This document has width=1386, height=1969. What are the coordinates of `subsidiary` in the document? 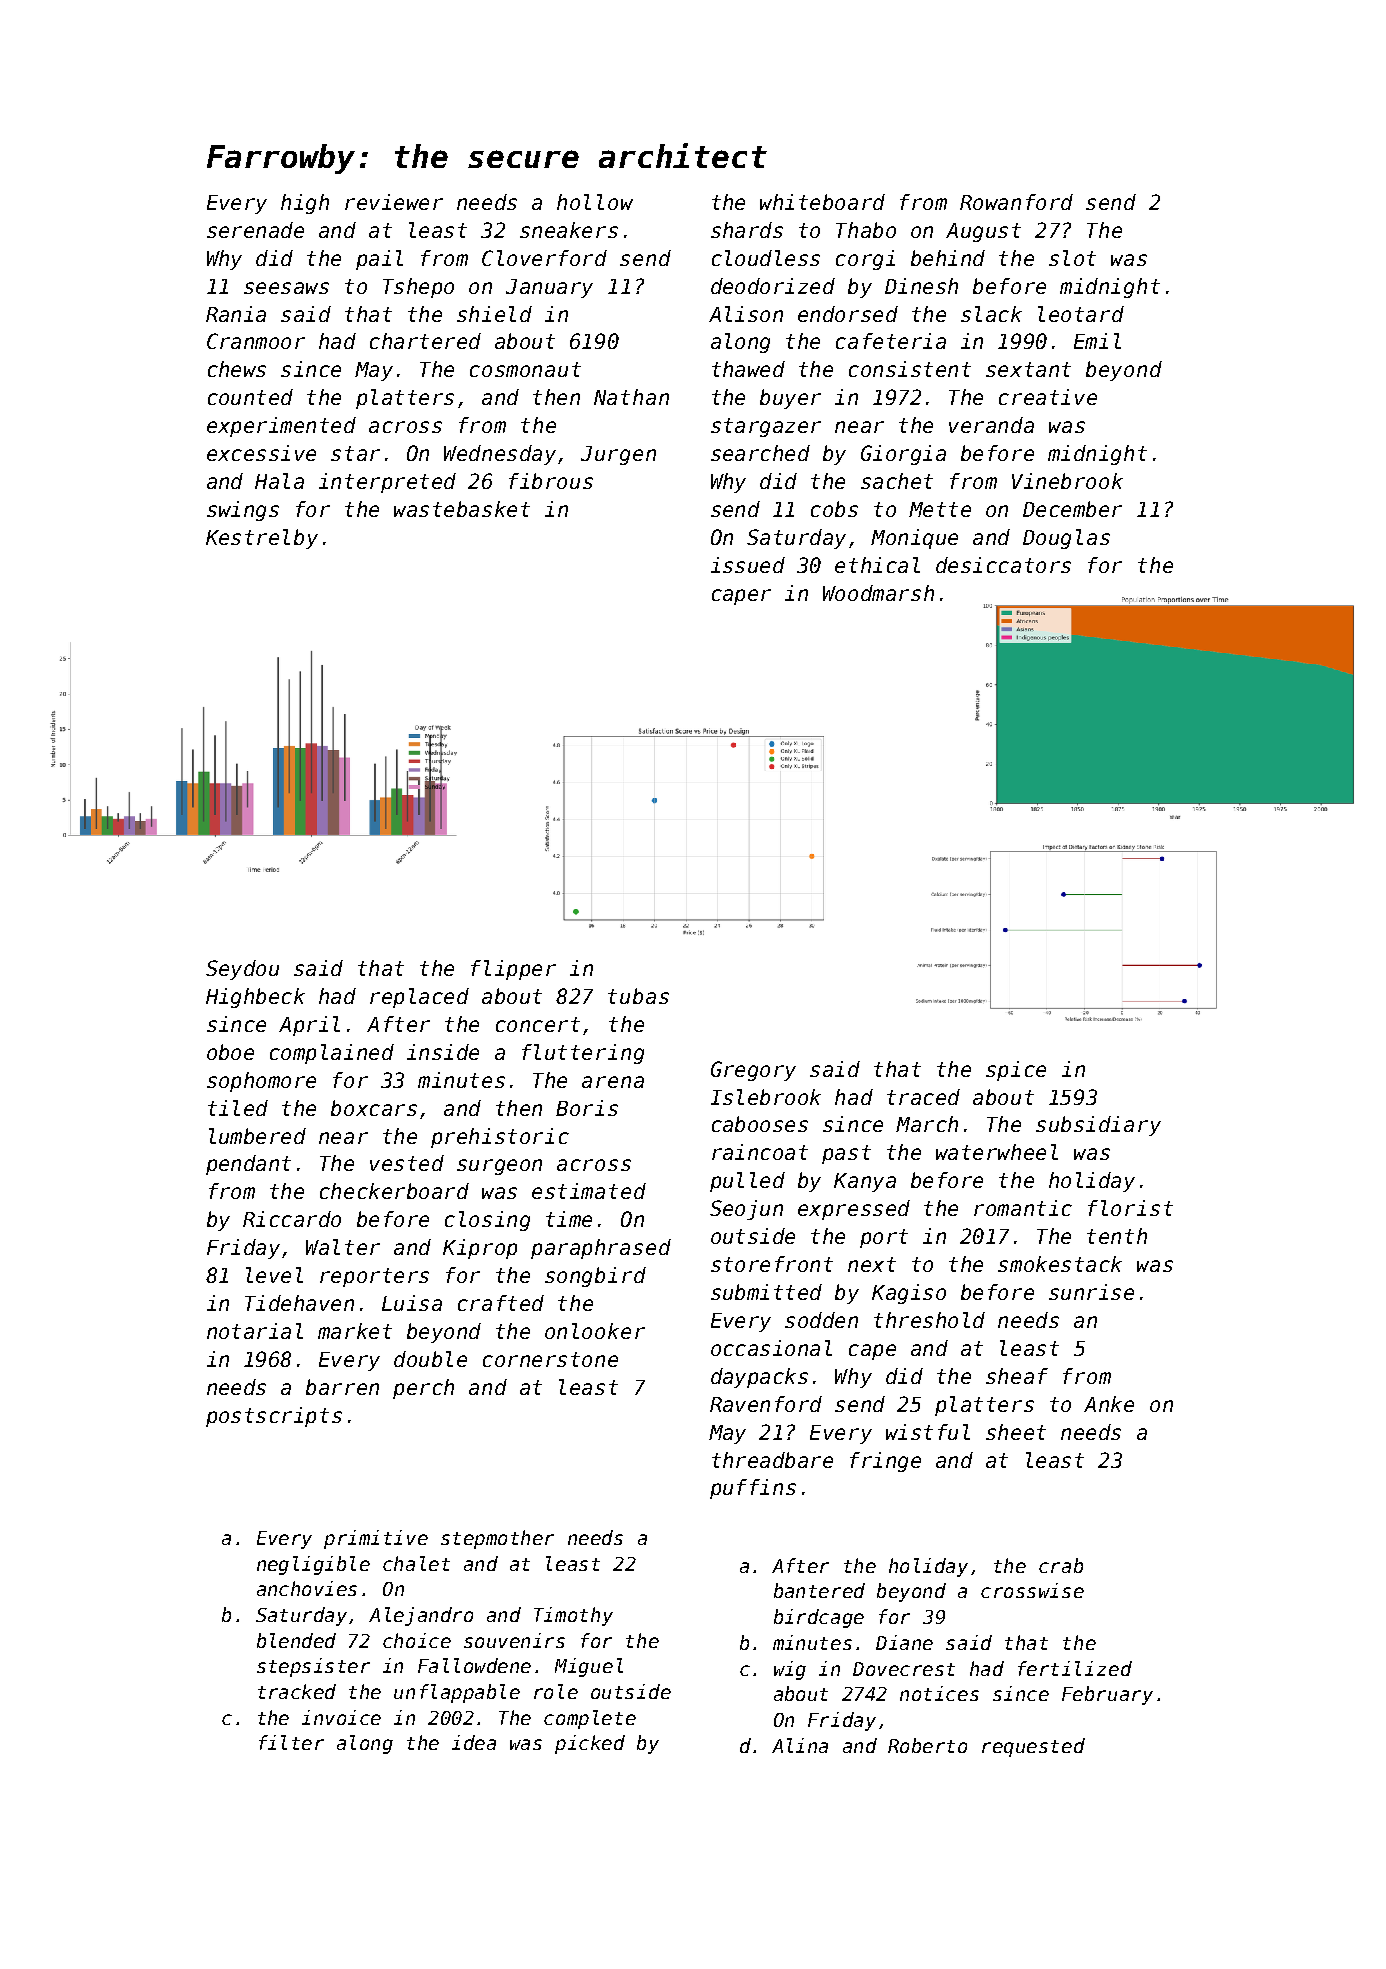 It's located at (1098, 1126).
